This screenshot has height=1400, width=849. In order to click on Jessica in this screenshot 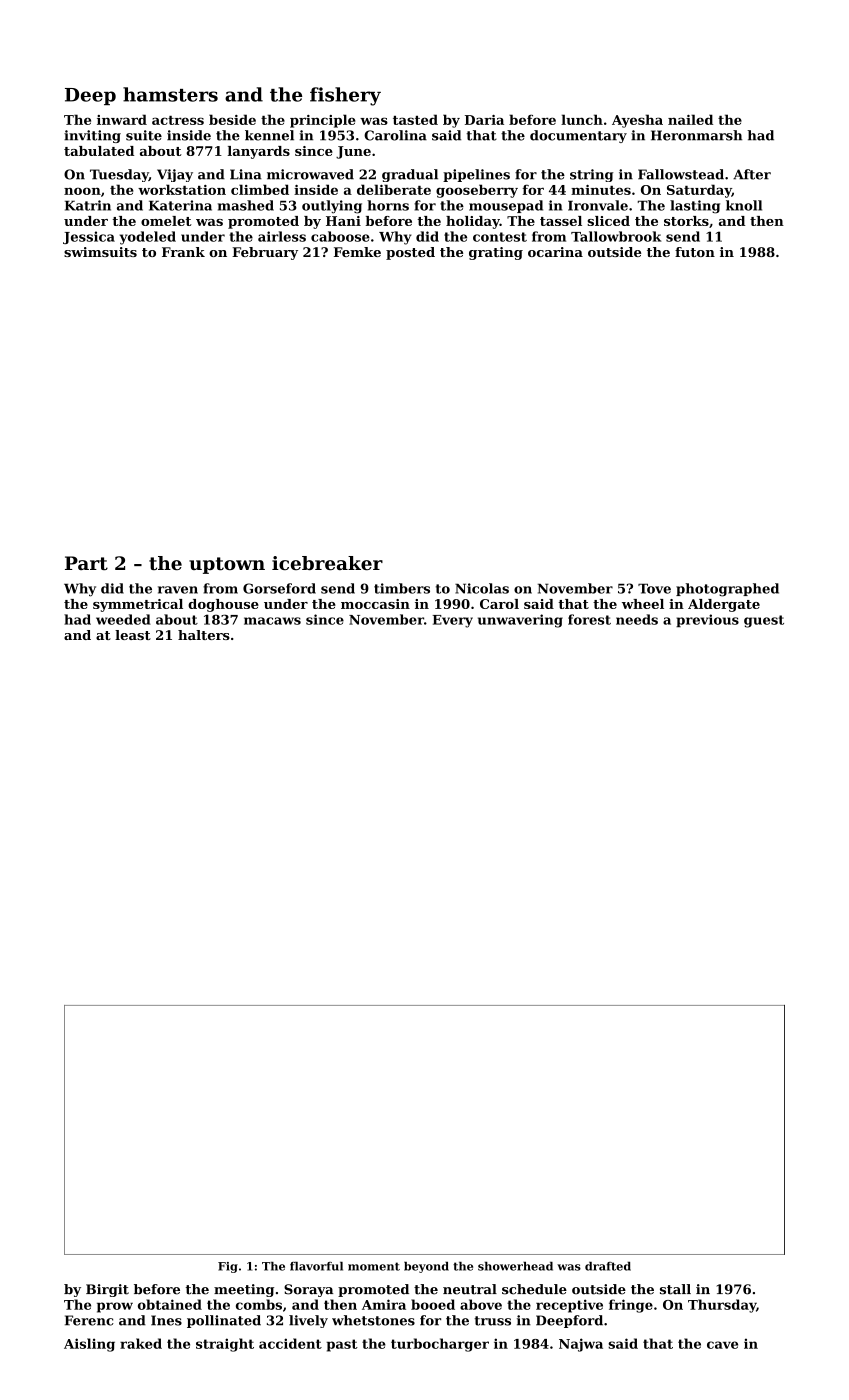, I will do `click(89, 237)`.
